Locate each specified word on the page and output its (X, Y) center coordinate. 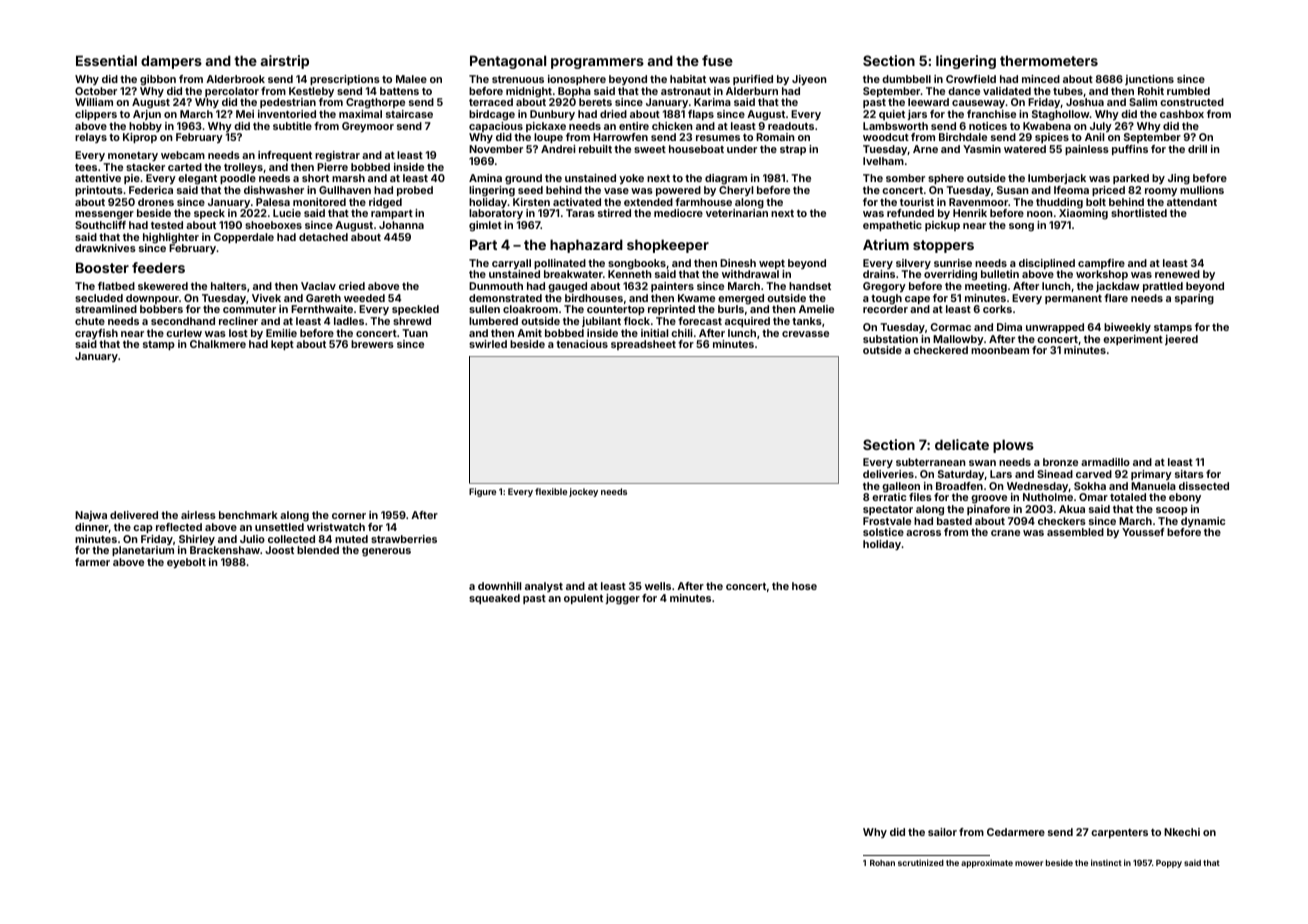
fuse (717, 60)
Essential (106, 60)
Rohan (882, 863)
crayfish (96, 334)
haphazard (586, 246)
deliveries (888, 474)
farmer (92, 562)
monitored (319, 202)
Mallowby (958, 340)
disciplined (1047, 264)
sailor (942, 832)
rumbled (1188, 91)
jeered (1181, 340)
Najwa (91, 516)
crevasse (805, 334)
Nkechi (1182, 832)
